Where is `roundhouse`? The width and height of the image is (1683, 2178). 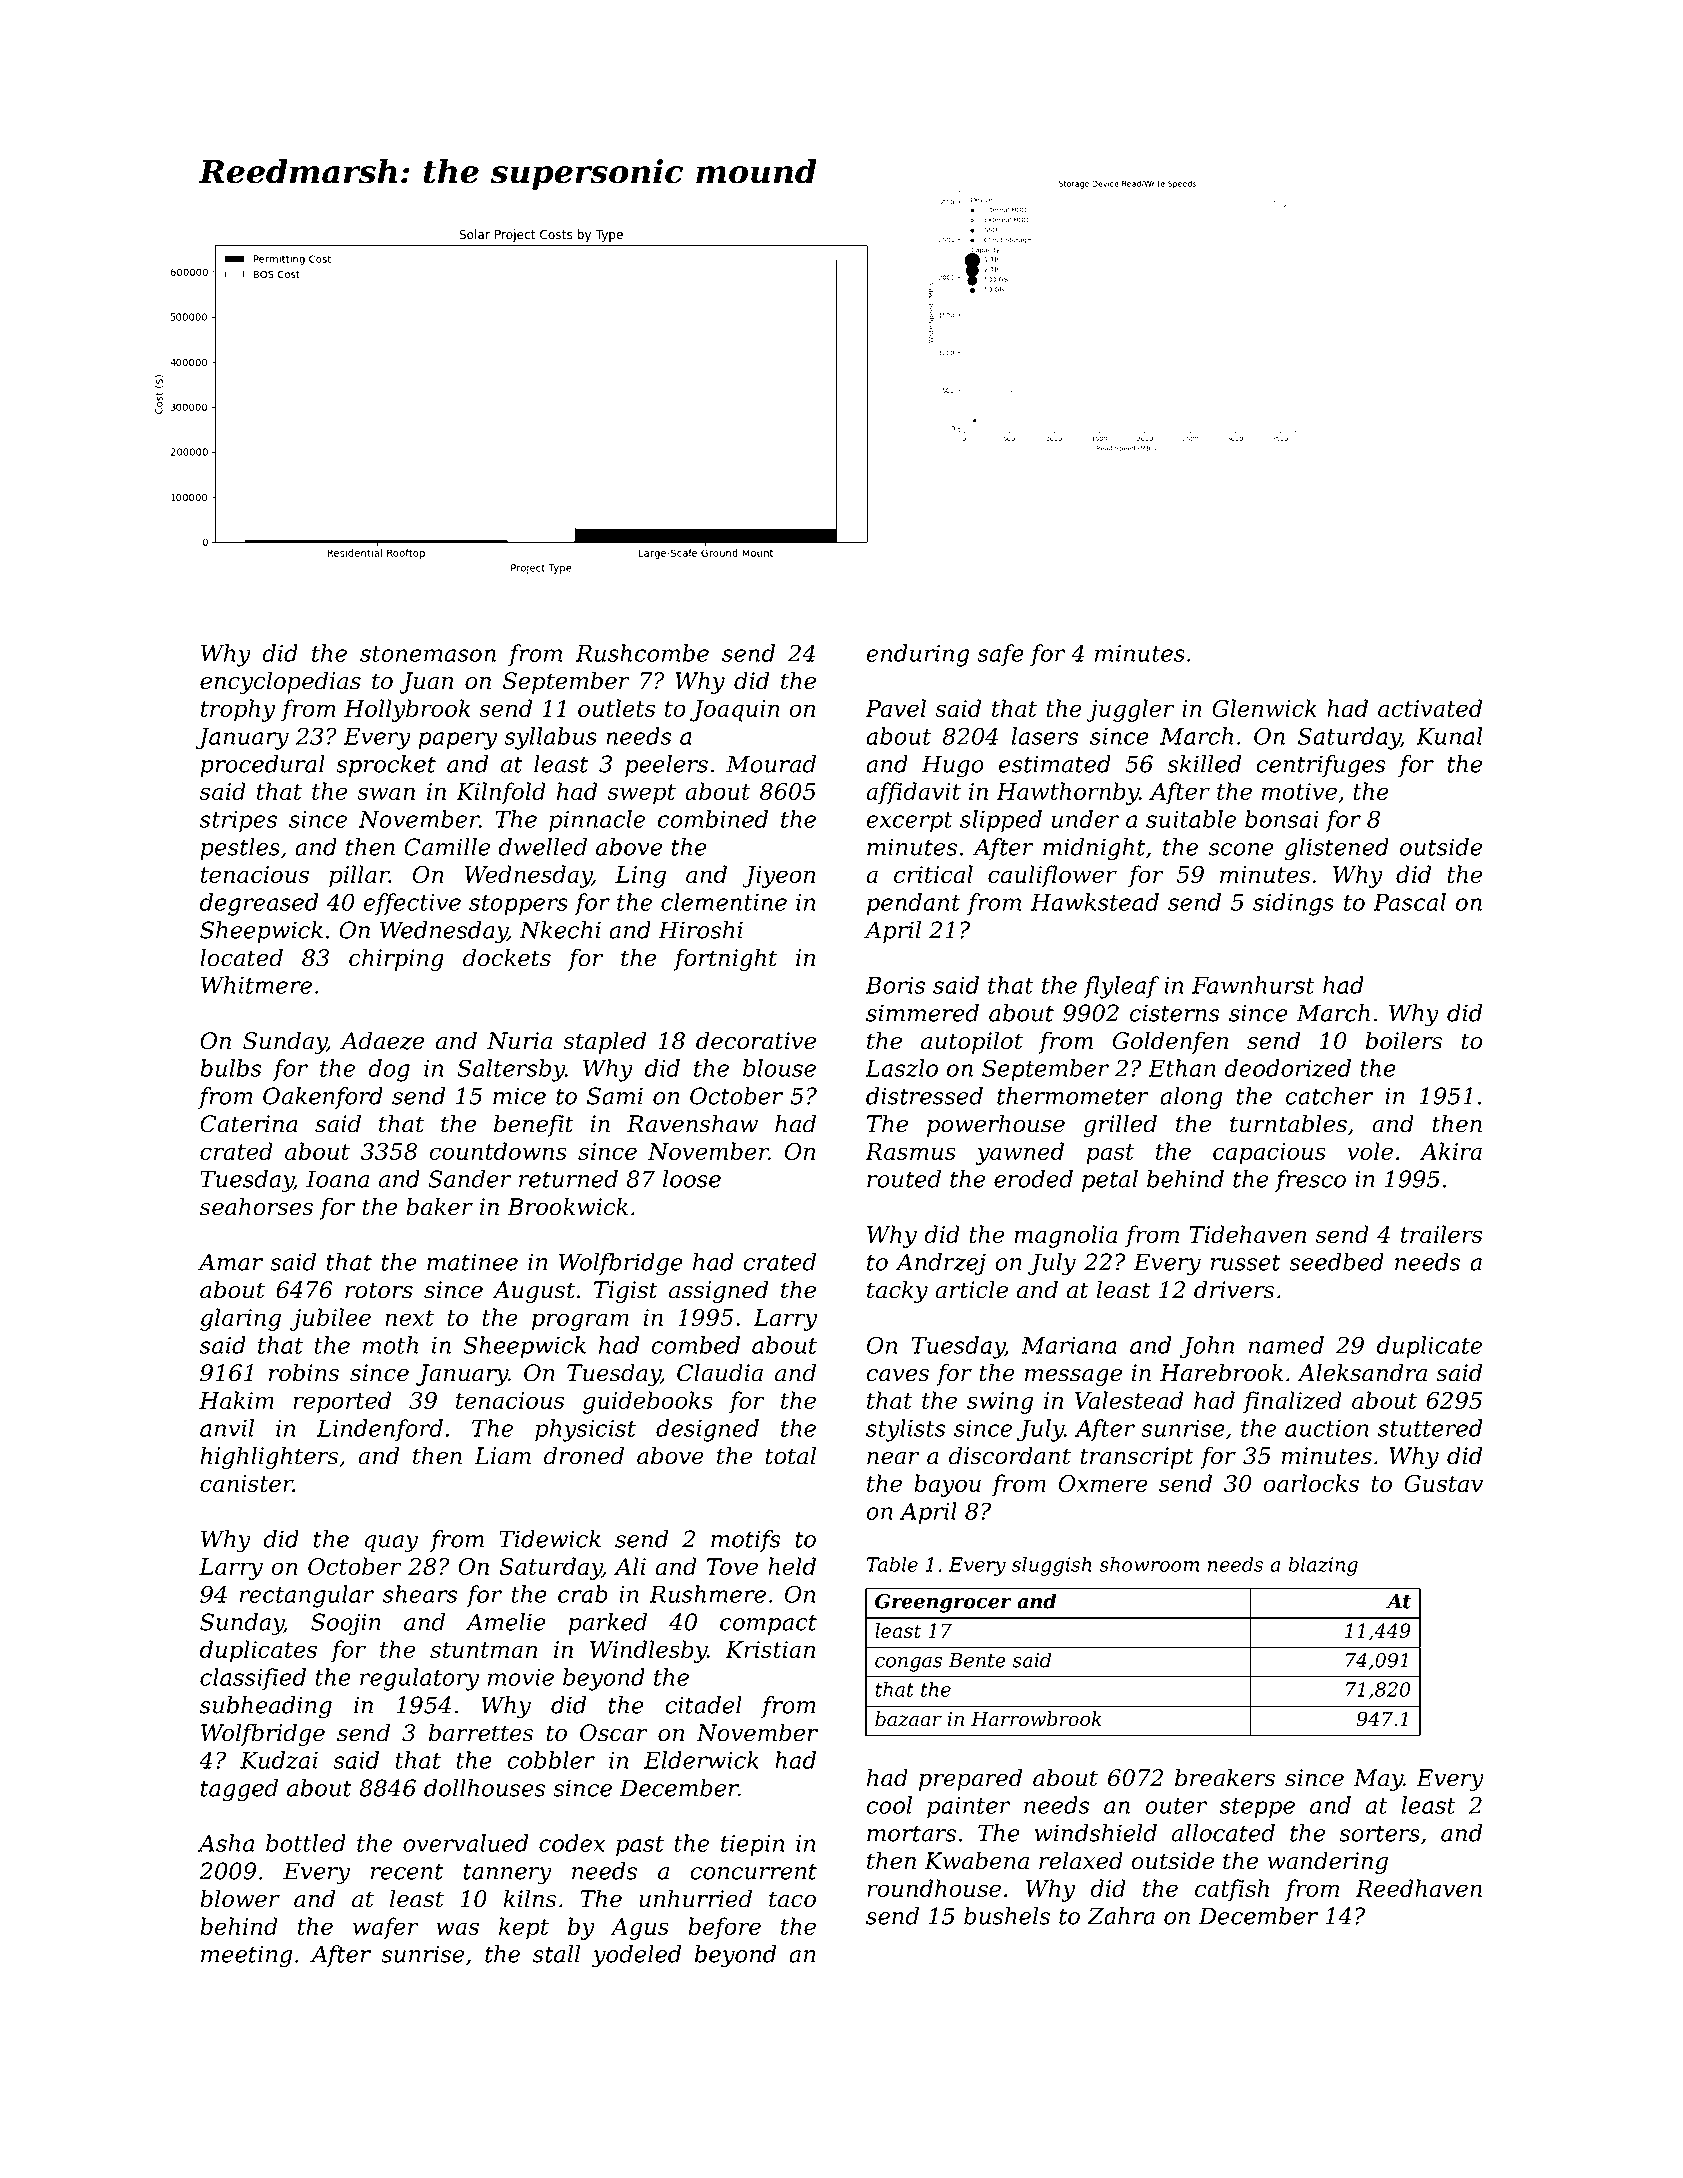 roundhouse is located at coordinates (934, 1888).
